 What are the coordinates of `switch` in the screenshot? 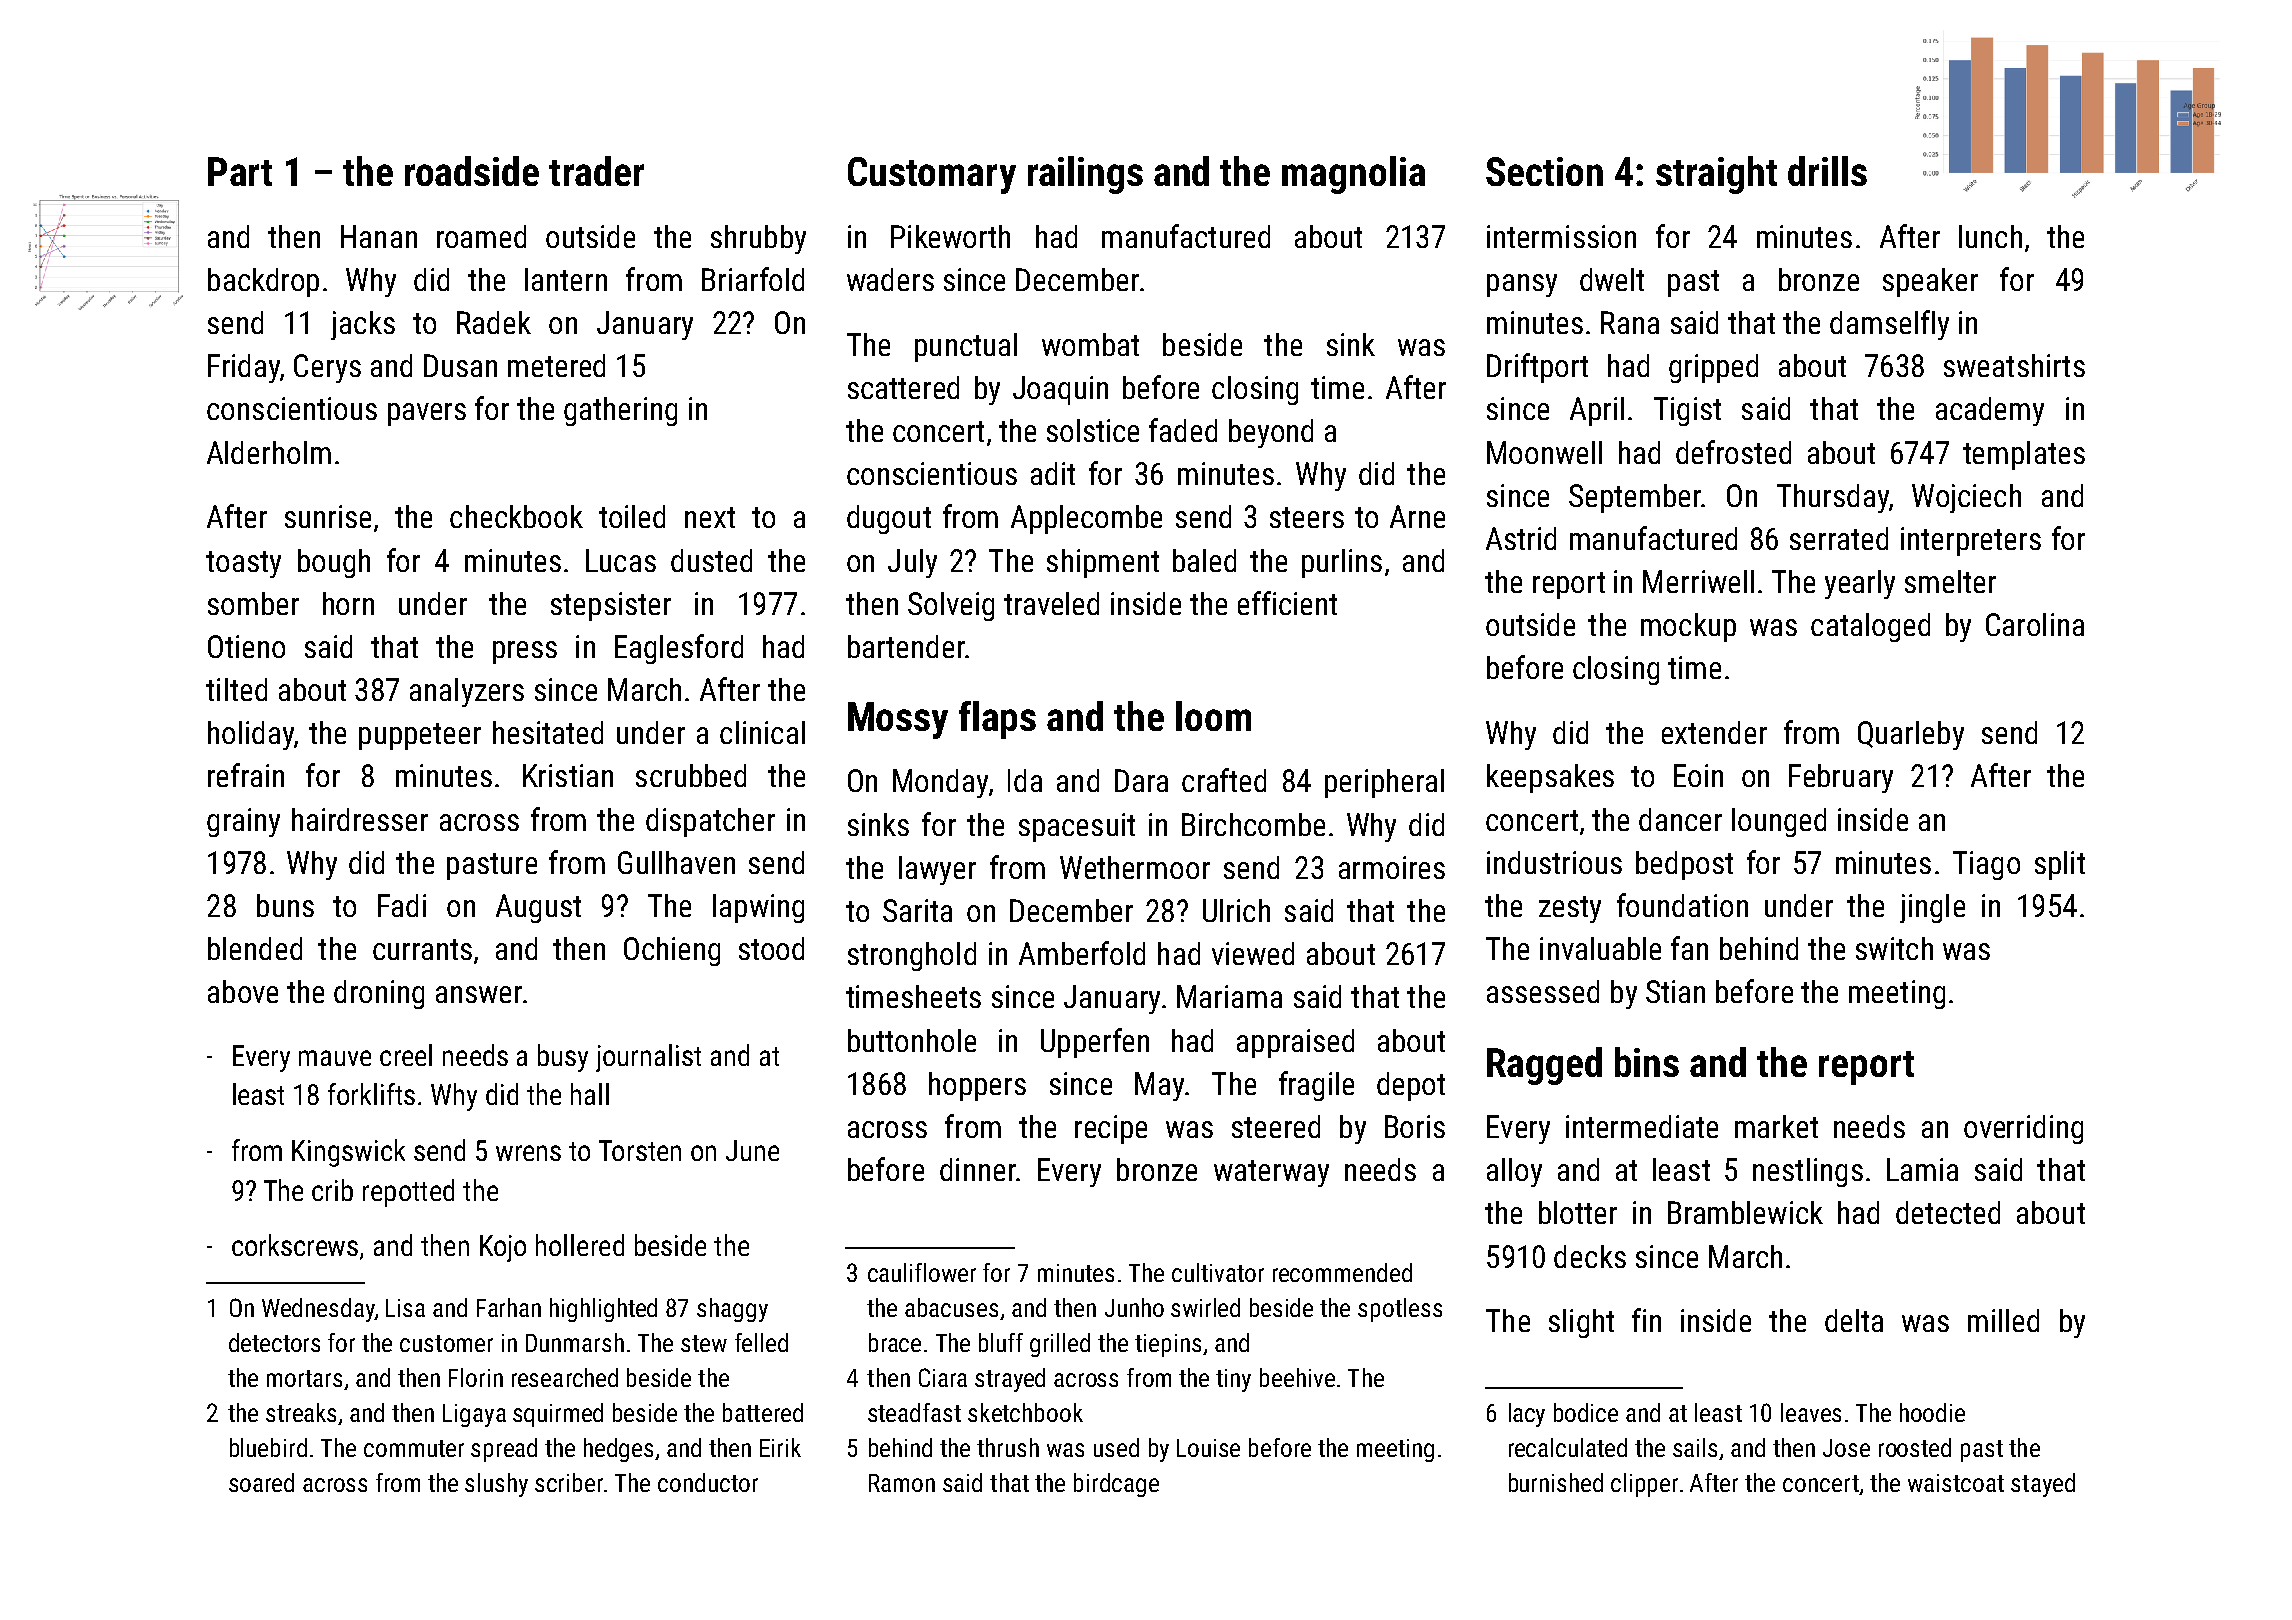 It's located at (1894, 948).
